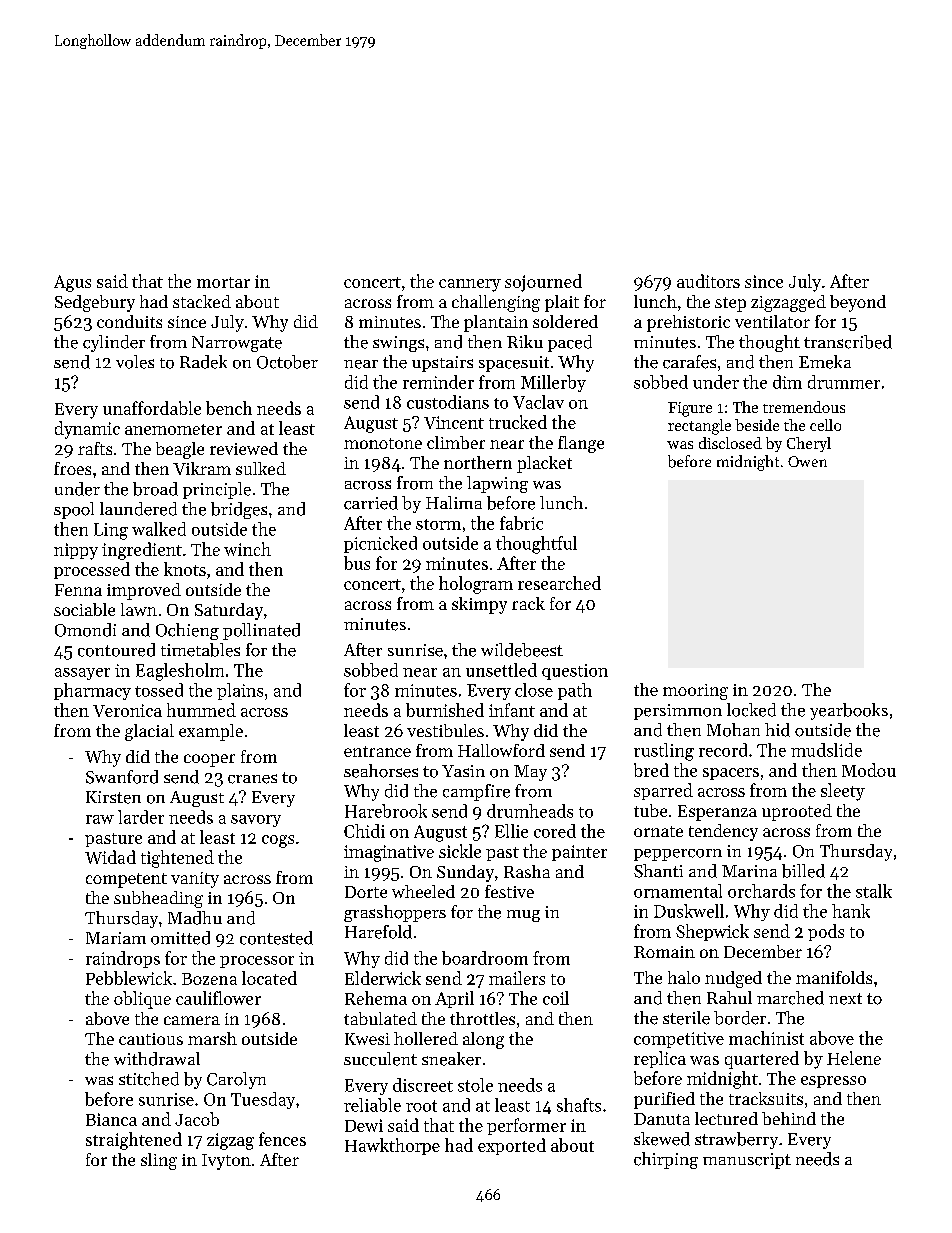 The image size is (952, 1233). Describe the element at coordinates (833, 1082) in the screenshot. I see `espresso` at that location.
